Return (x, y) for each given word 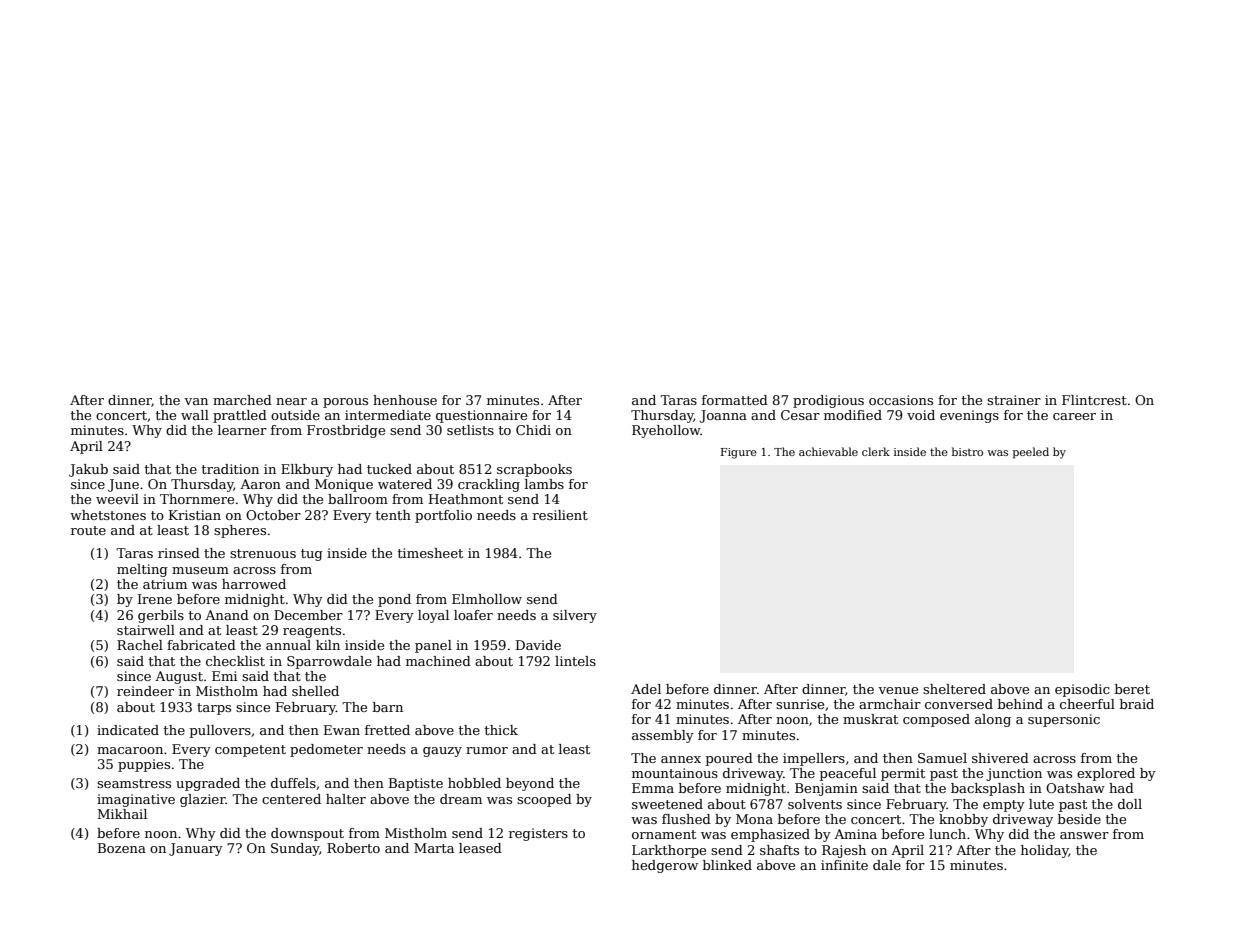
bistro (967, 451)
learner (242, 430)
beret (1132, 689)
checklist (235, 661)
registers (538, 834)
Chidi (533, 430)
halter (346, 799)
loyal (433, 616)
